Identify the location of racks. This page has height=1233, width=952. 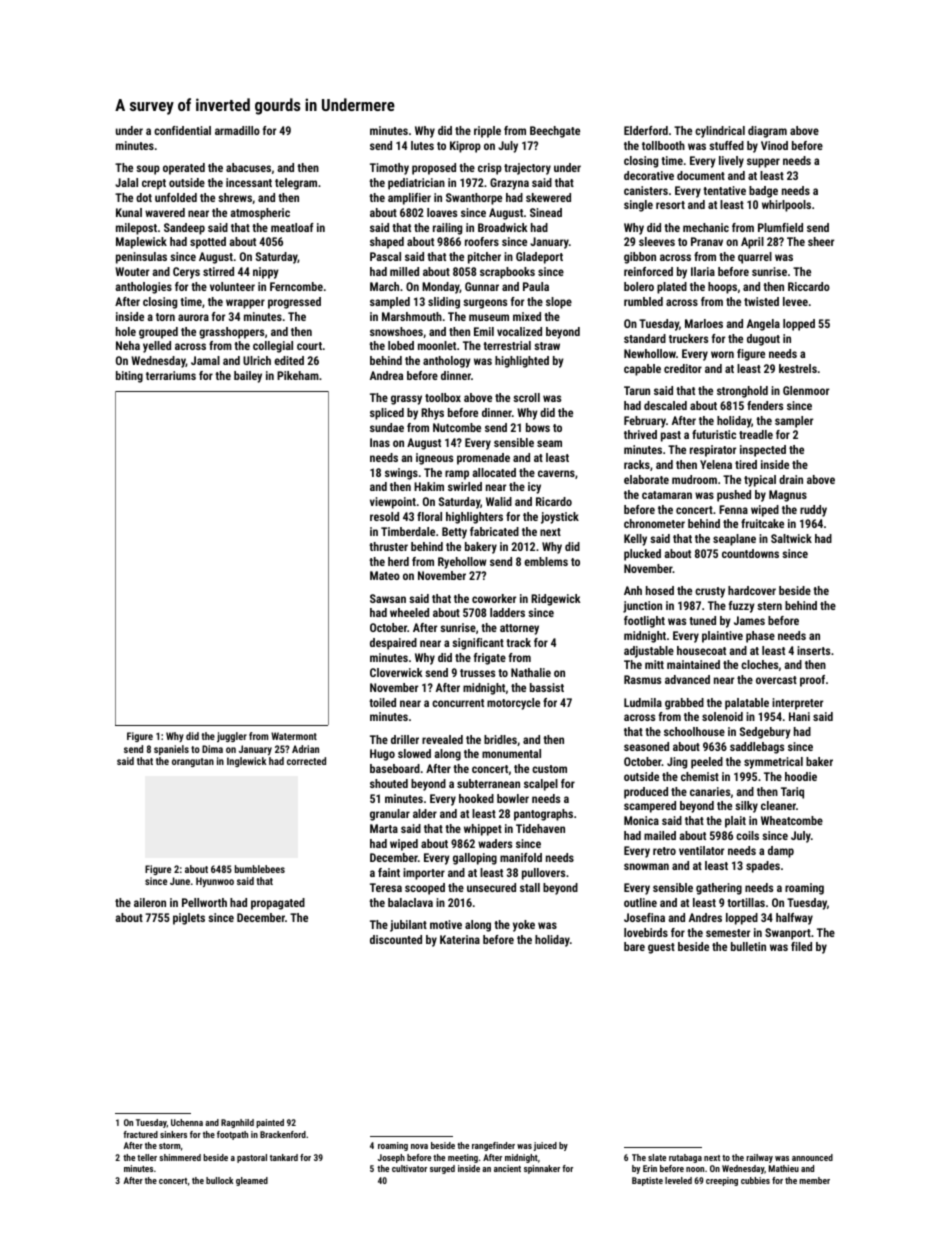
(637, 464).
